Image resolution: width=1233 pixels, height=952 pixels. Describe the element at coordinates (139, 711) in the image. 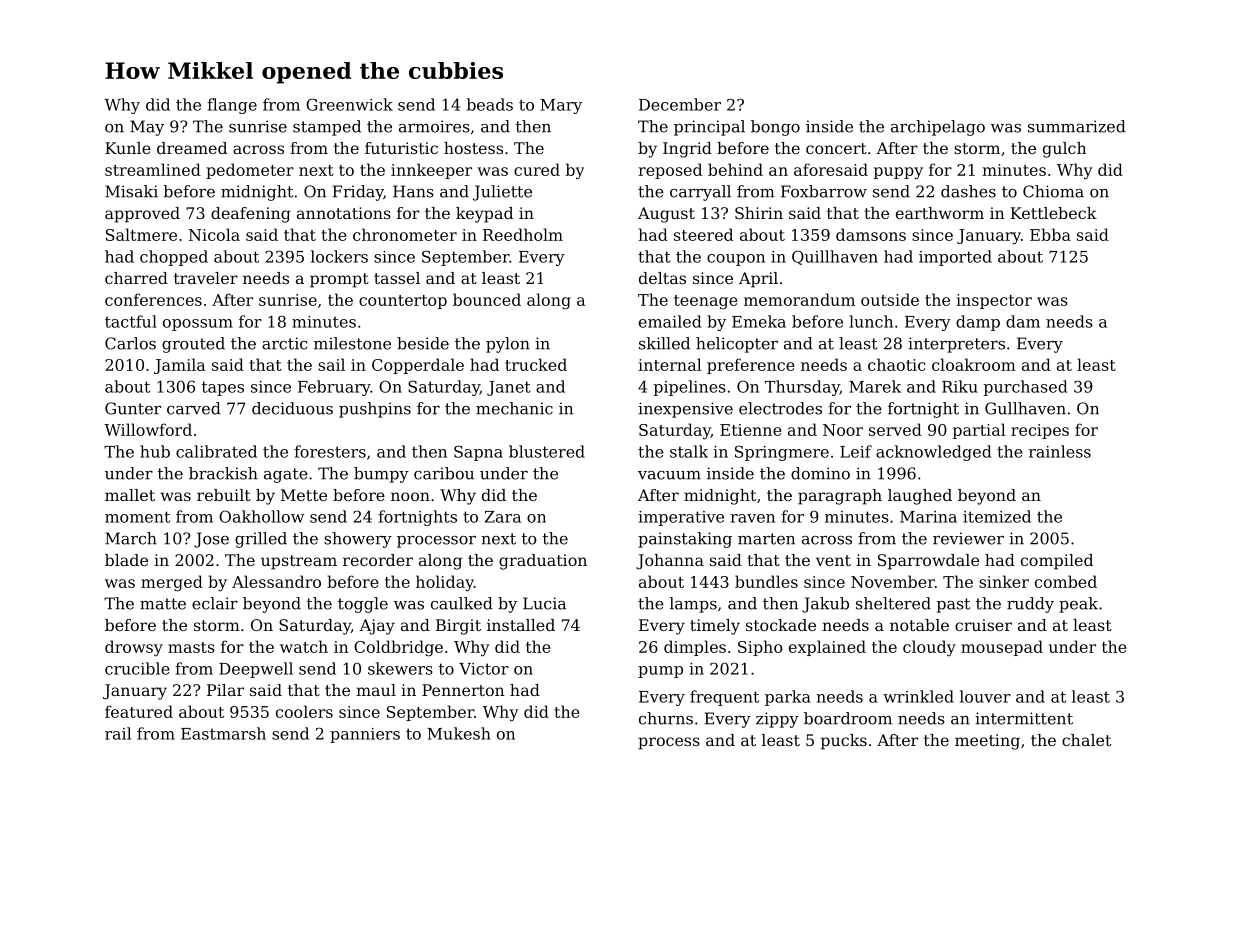

I see `featured` at that location.
